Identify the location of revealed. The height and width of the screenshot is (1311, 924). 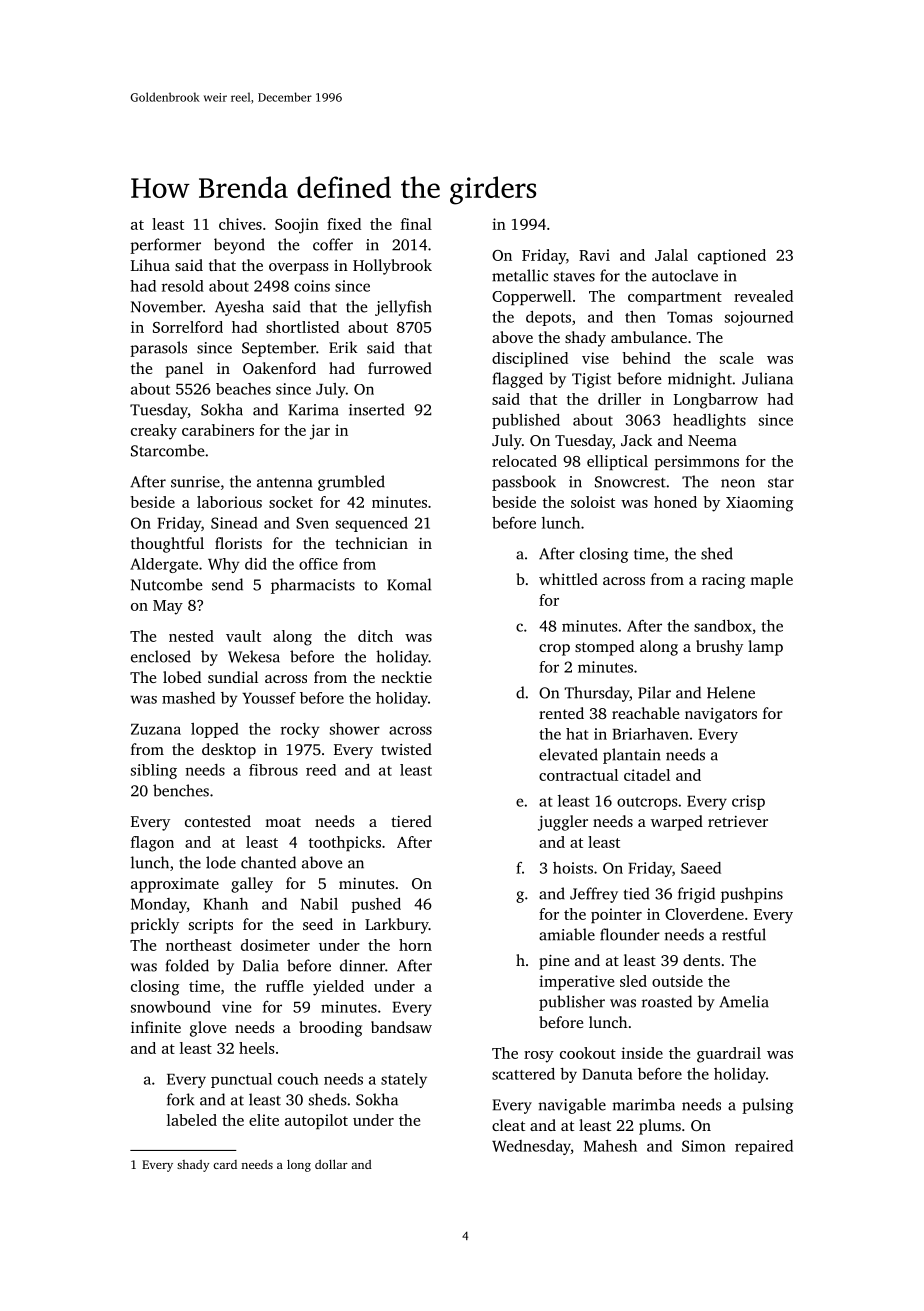
(763, 296).
